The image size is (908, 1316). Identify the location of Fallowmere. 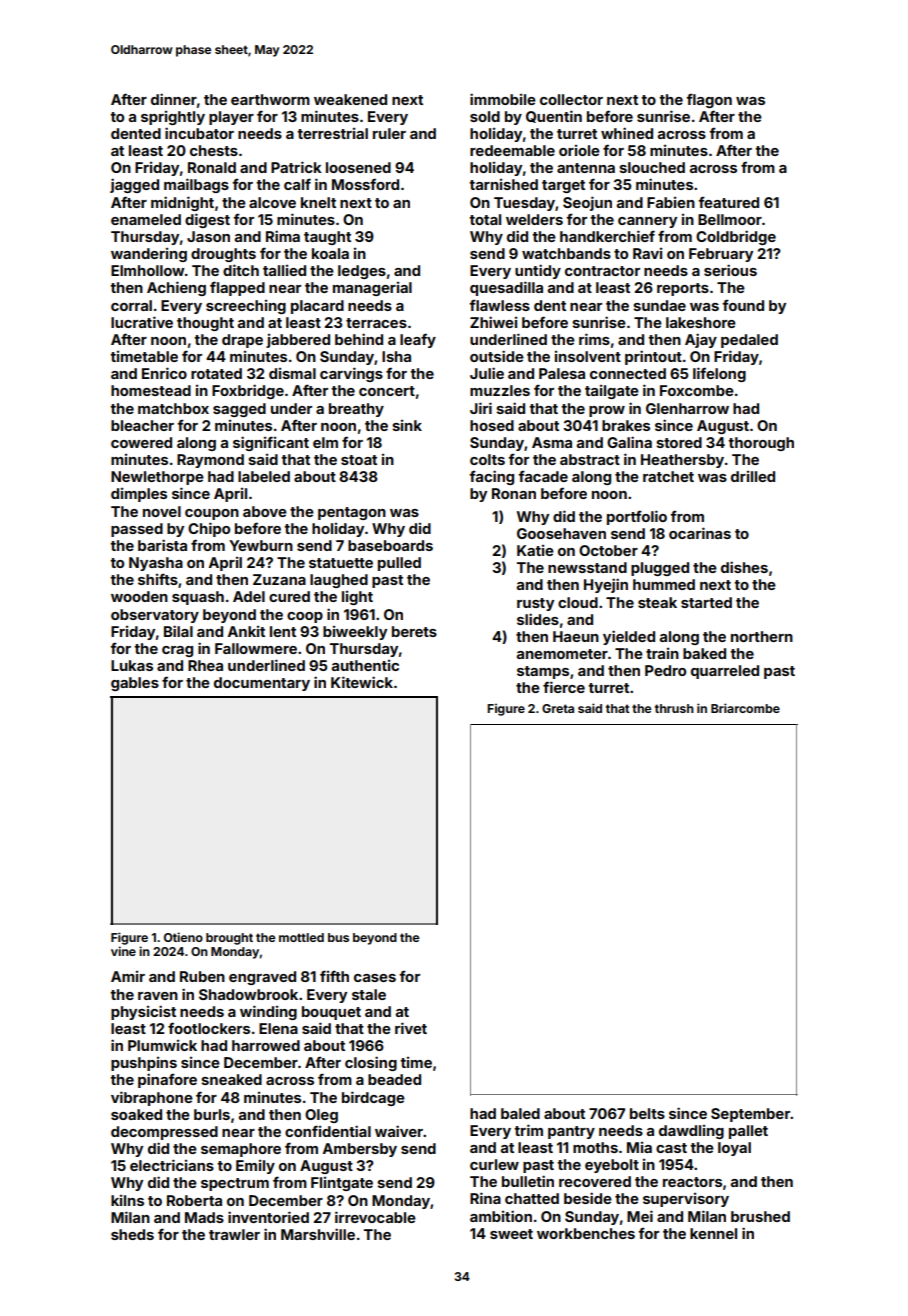
(256, 648).
